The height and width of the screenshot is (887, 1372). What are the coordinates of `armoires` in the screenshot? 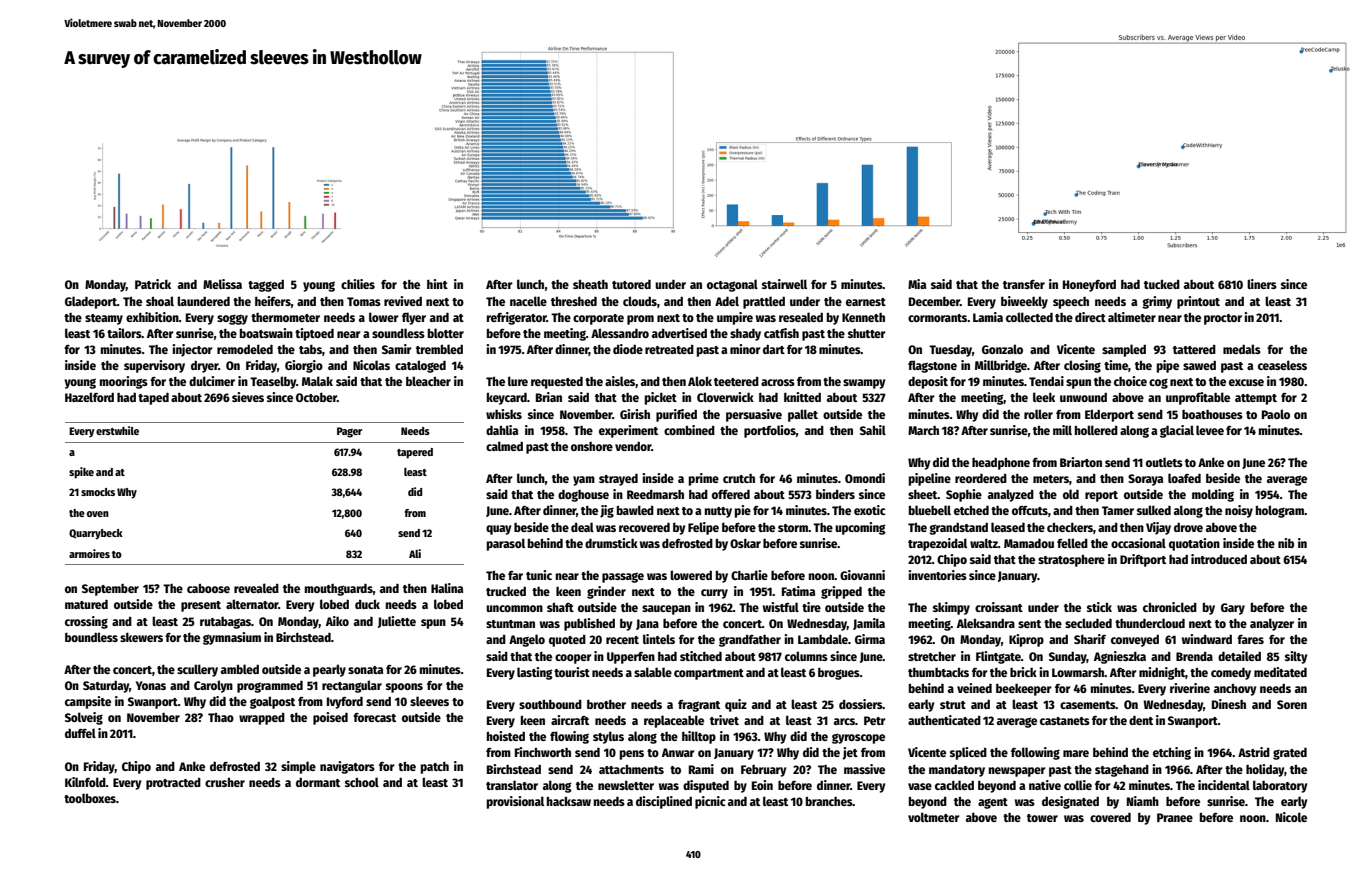 It's located at (89, 553).
